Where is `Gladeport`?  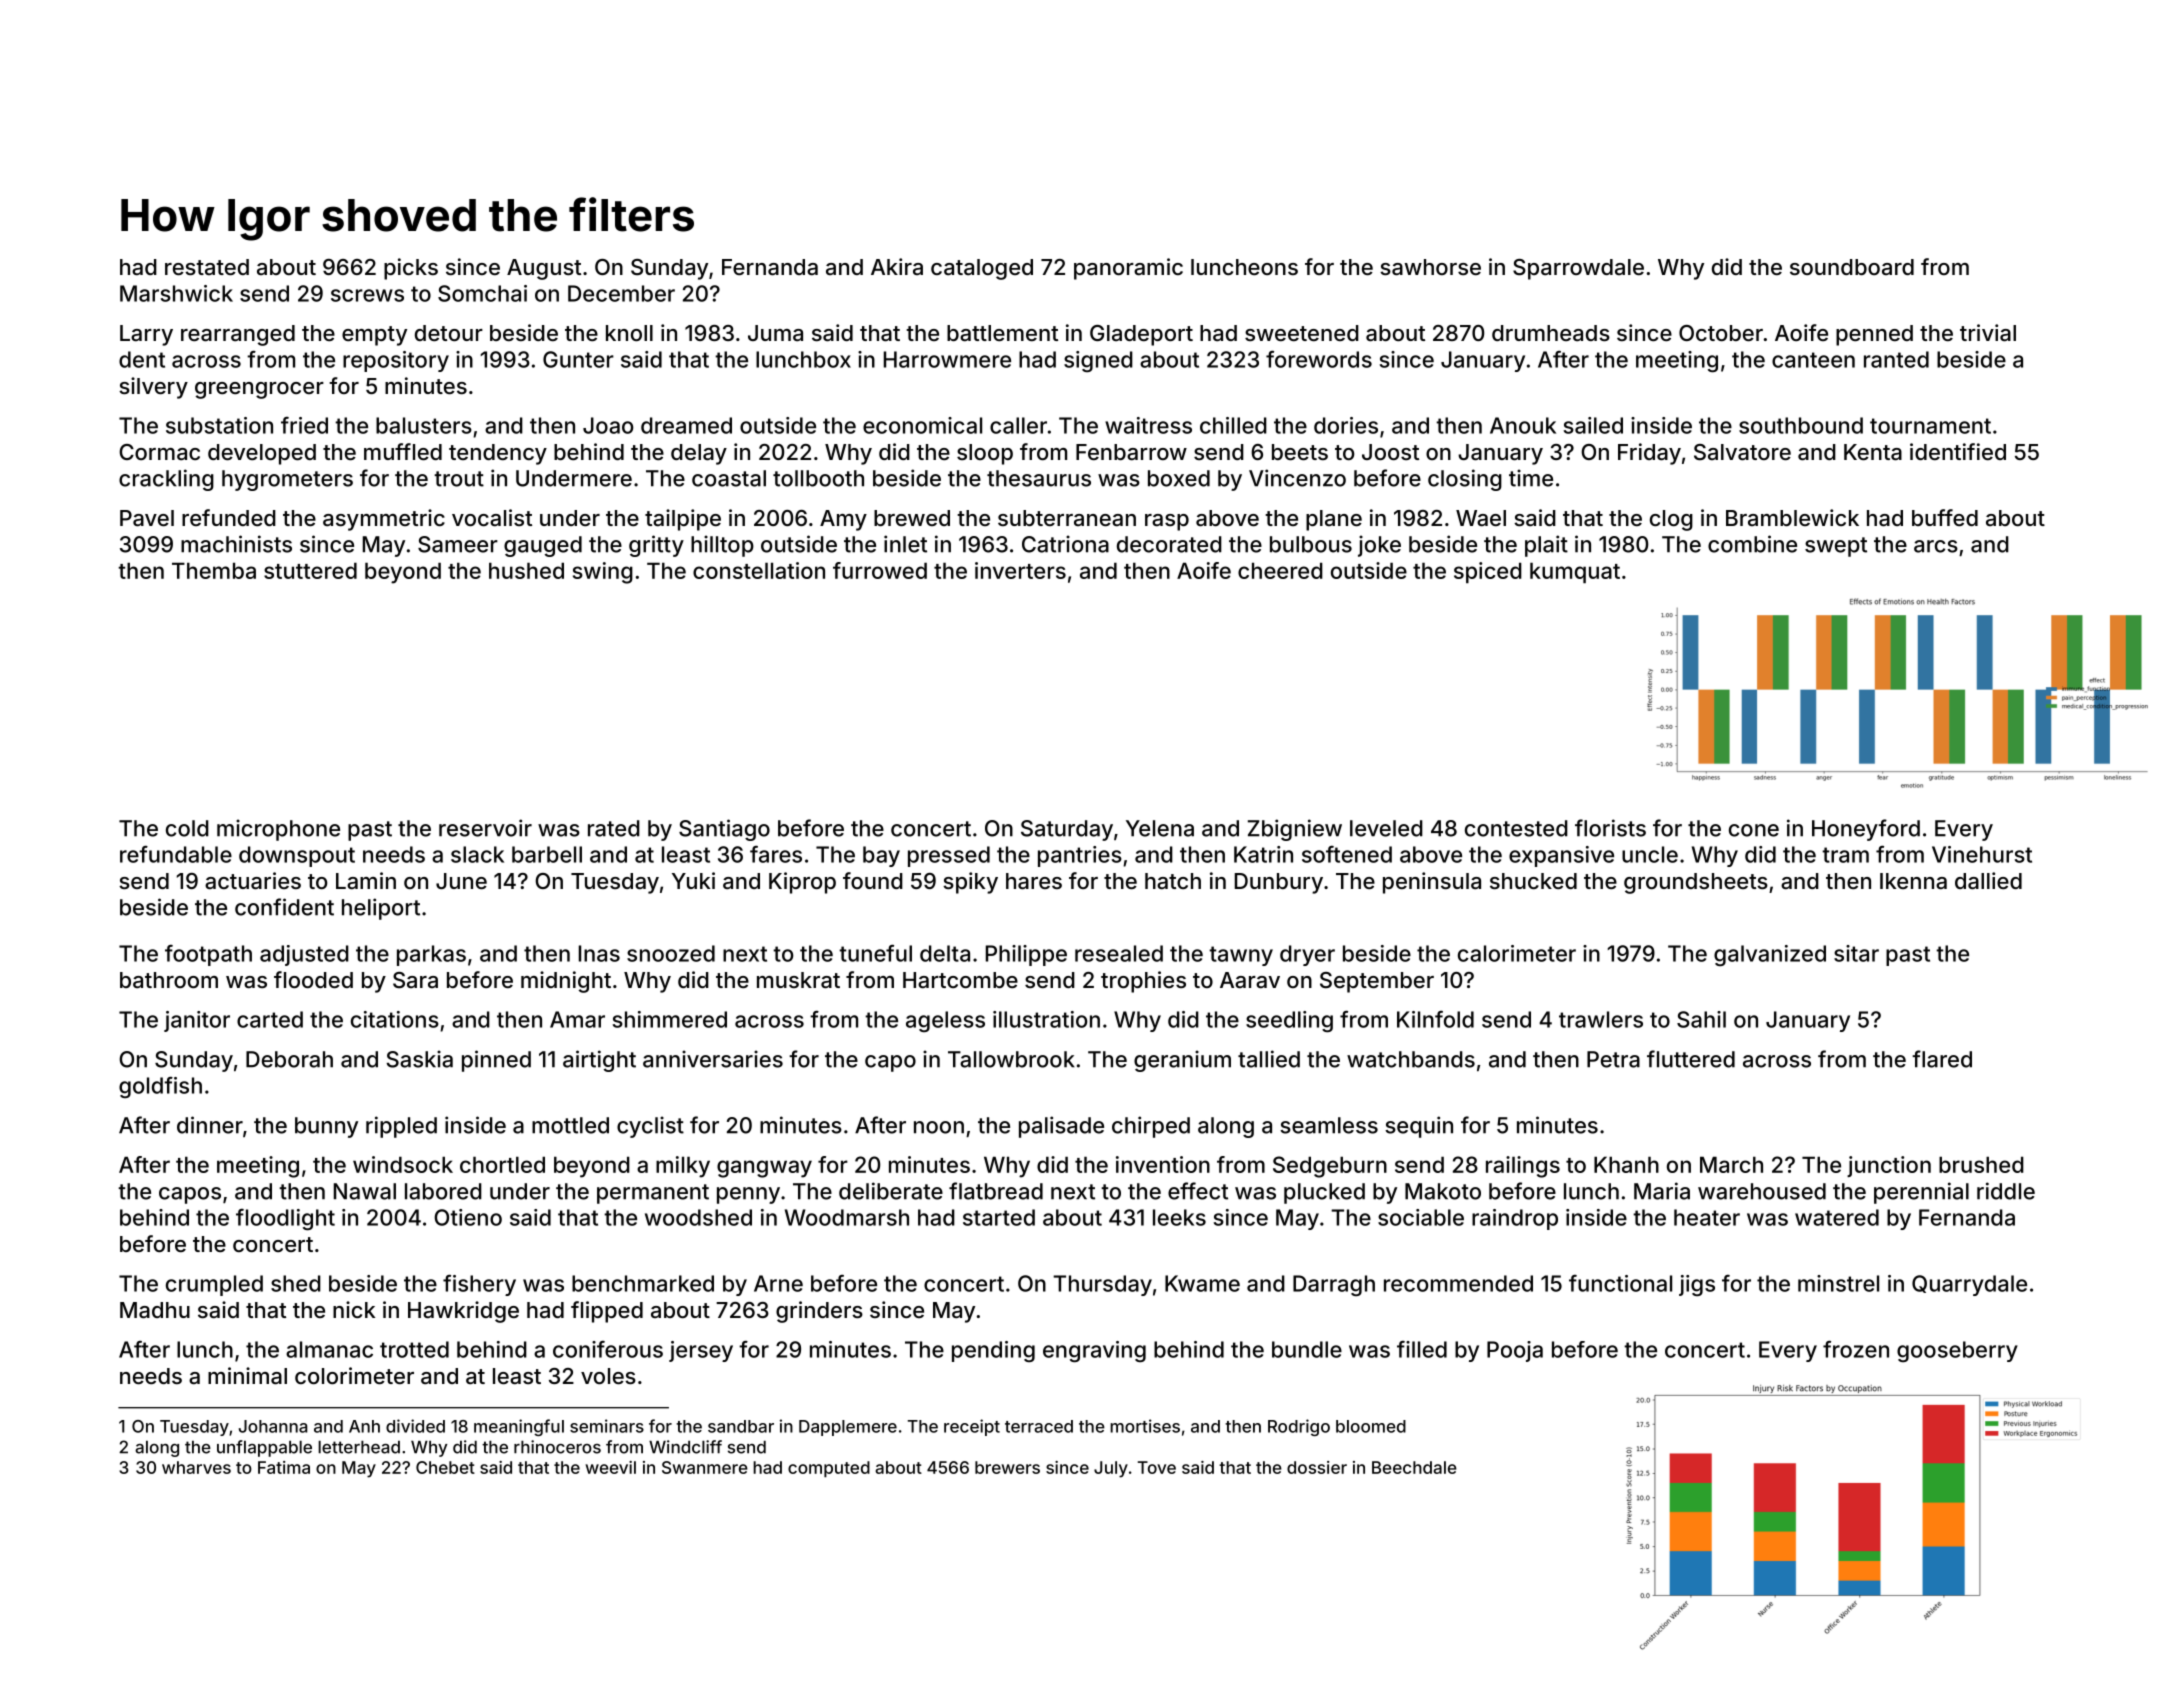
Gladeport is located at coordinates (1141, 335).
